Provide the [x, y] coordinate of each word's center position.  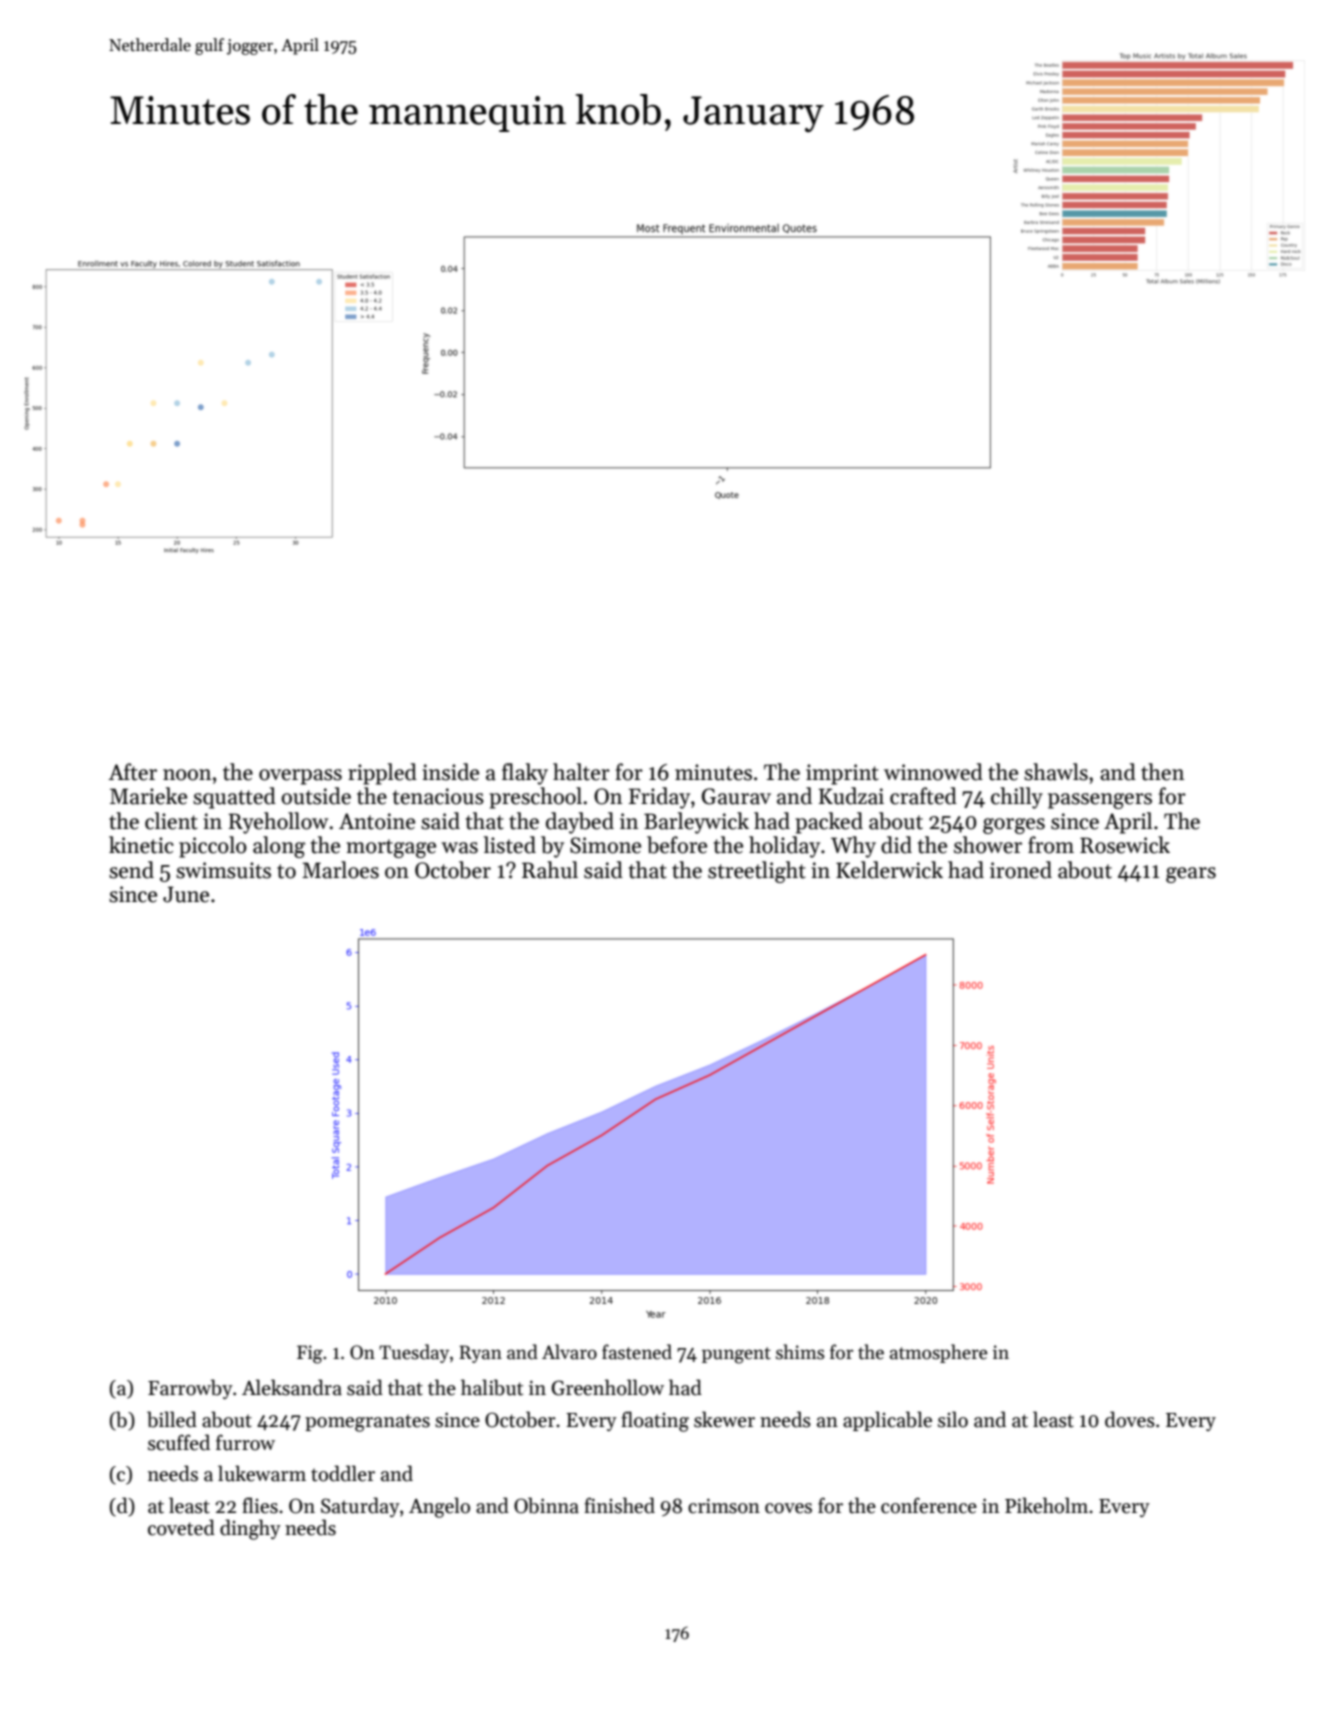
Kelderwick [889, 870]
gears [1191, 875]
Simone [605, 845]
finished [619, 1505]
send [131, 870]
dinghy [250, 1529]
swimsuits [223, 870]
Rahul [550, 870]
